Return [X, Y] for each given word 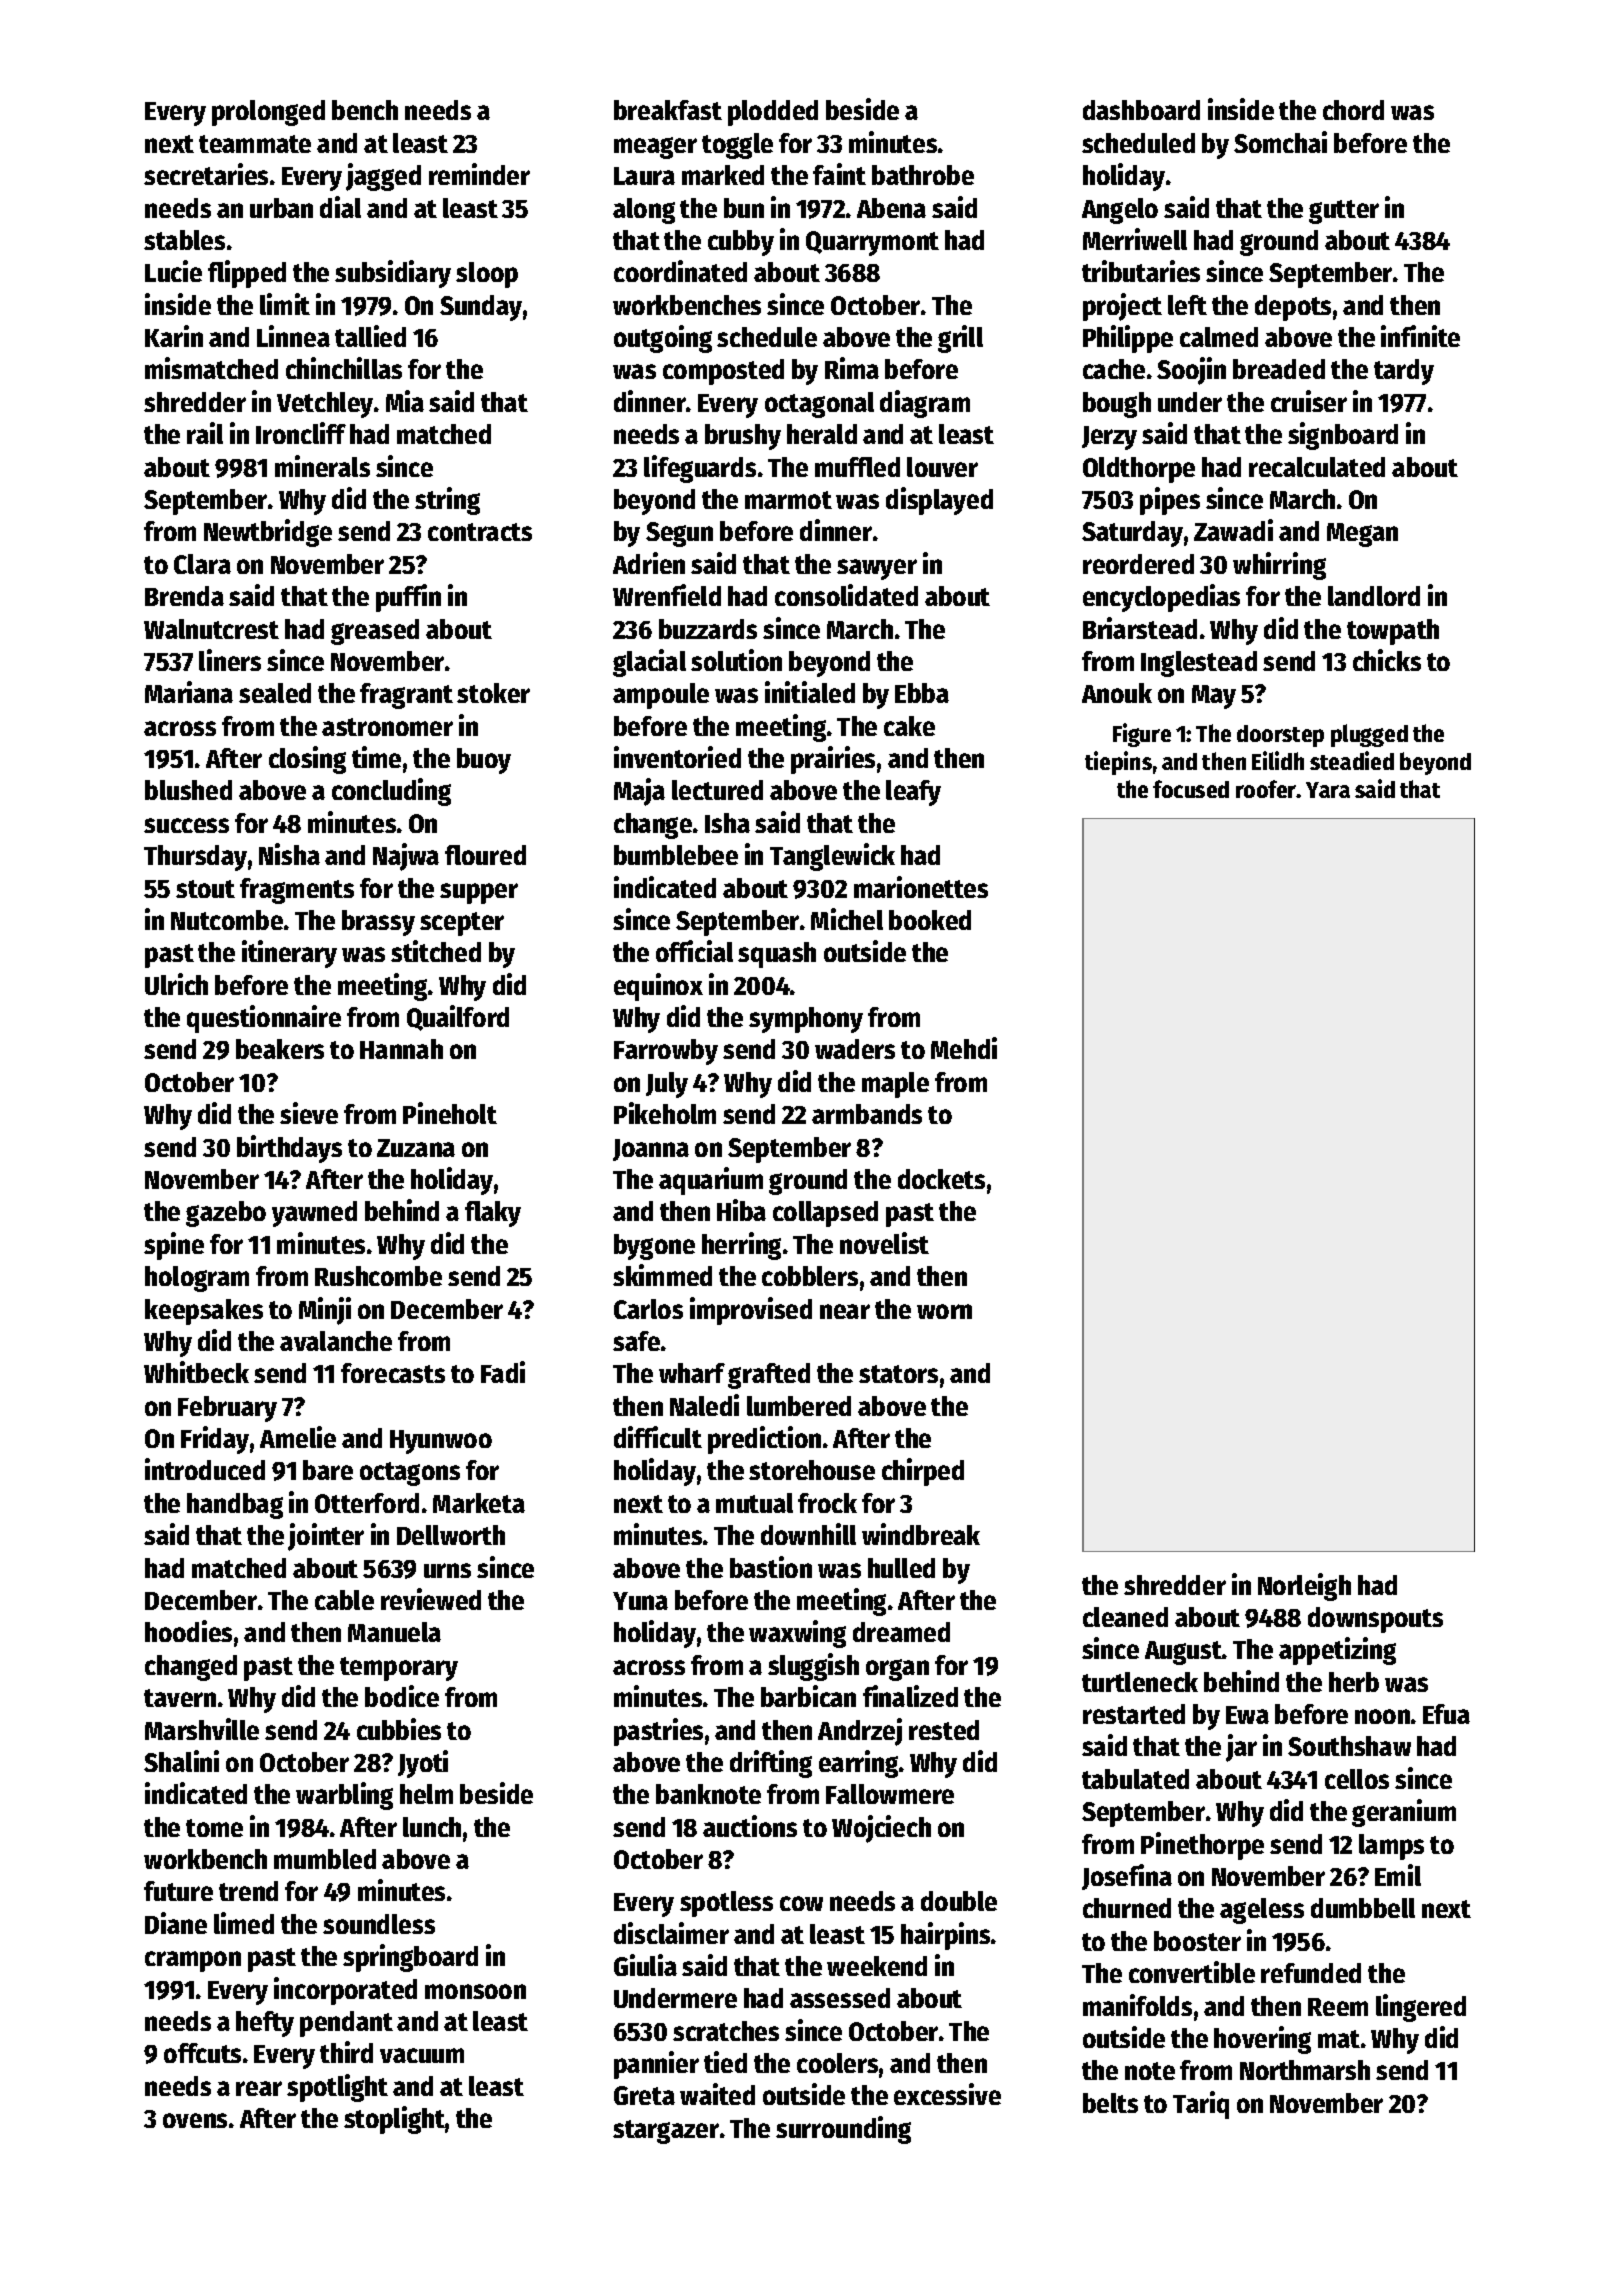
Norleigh [1304, 1587]
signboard [1343, 436]
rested [944, 1730]
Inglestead [1199, 664]
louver [942, 467]
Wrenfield [667, 595]
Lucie [173, 271]
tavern [180, 1698]
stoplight [394, 2120]
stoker [493, 693]
